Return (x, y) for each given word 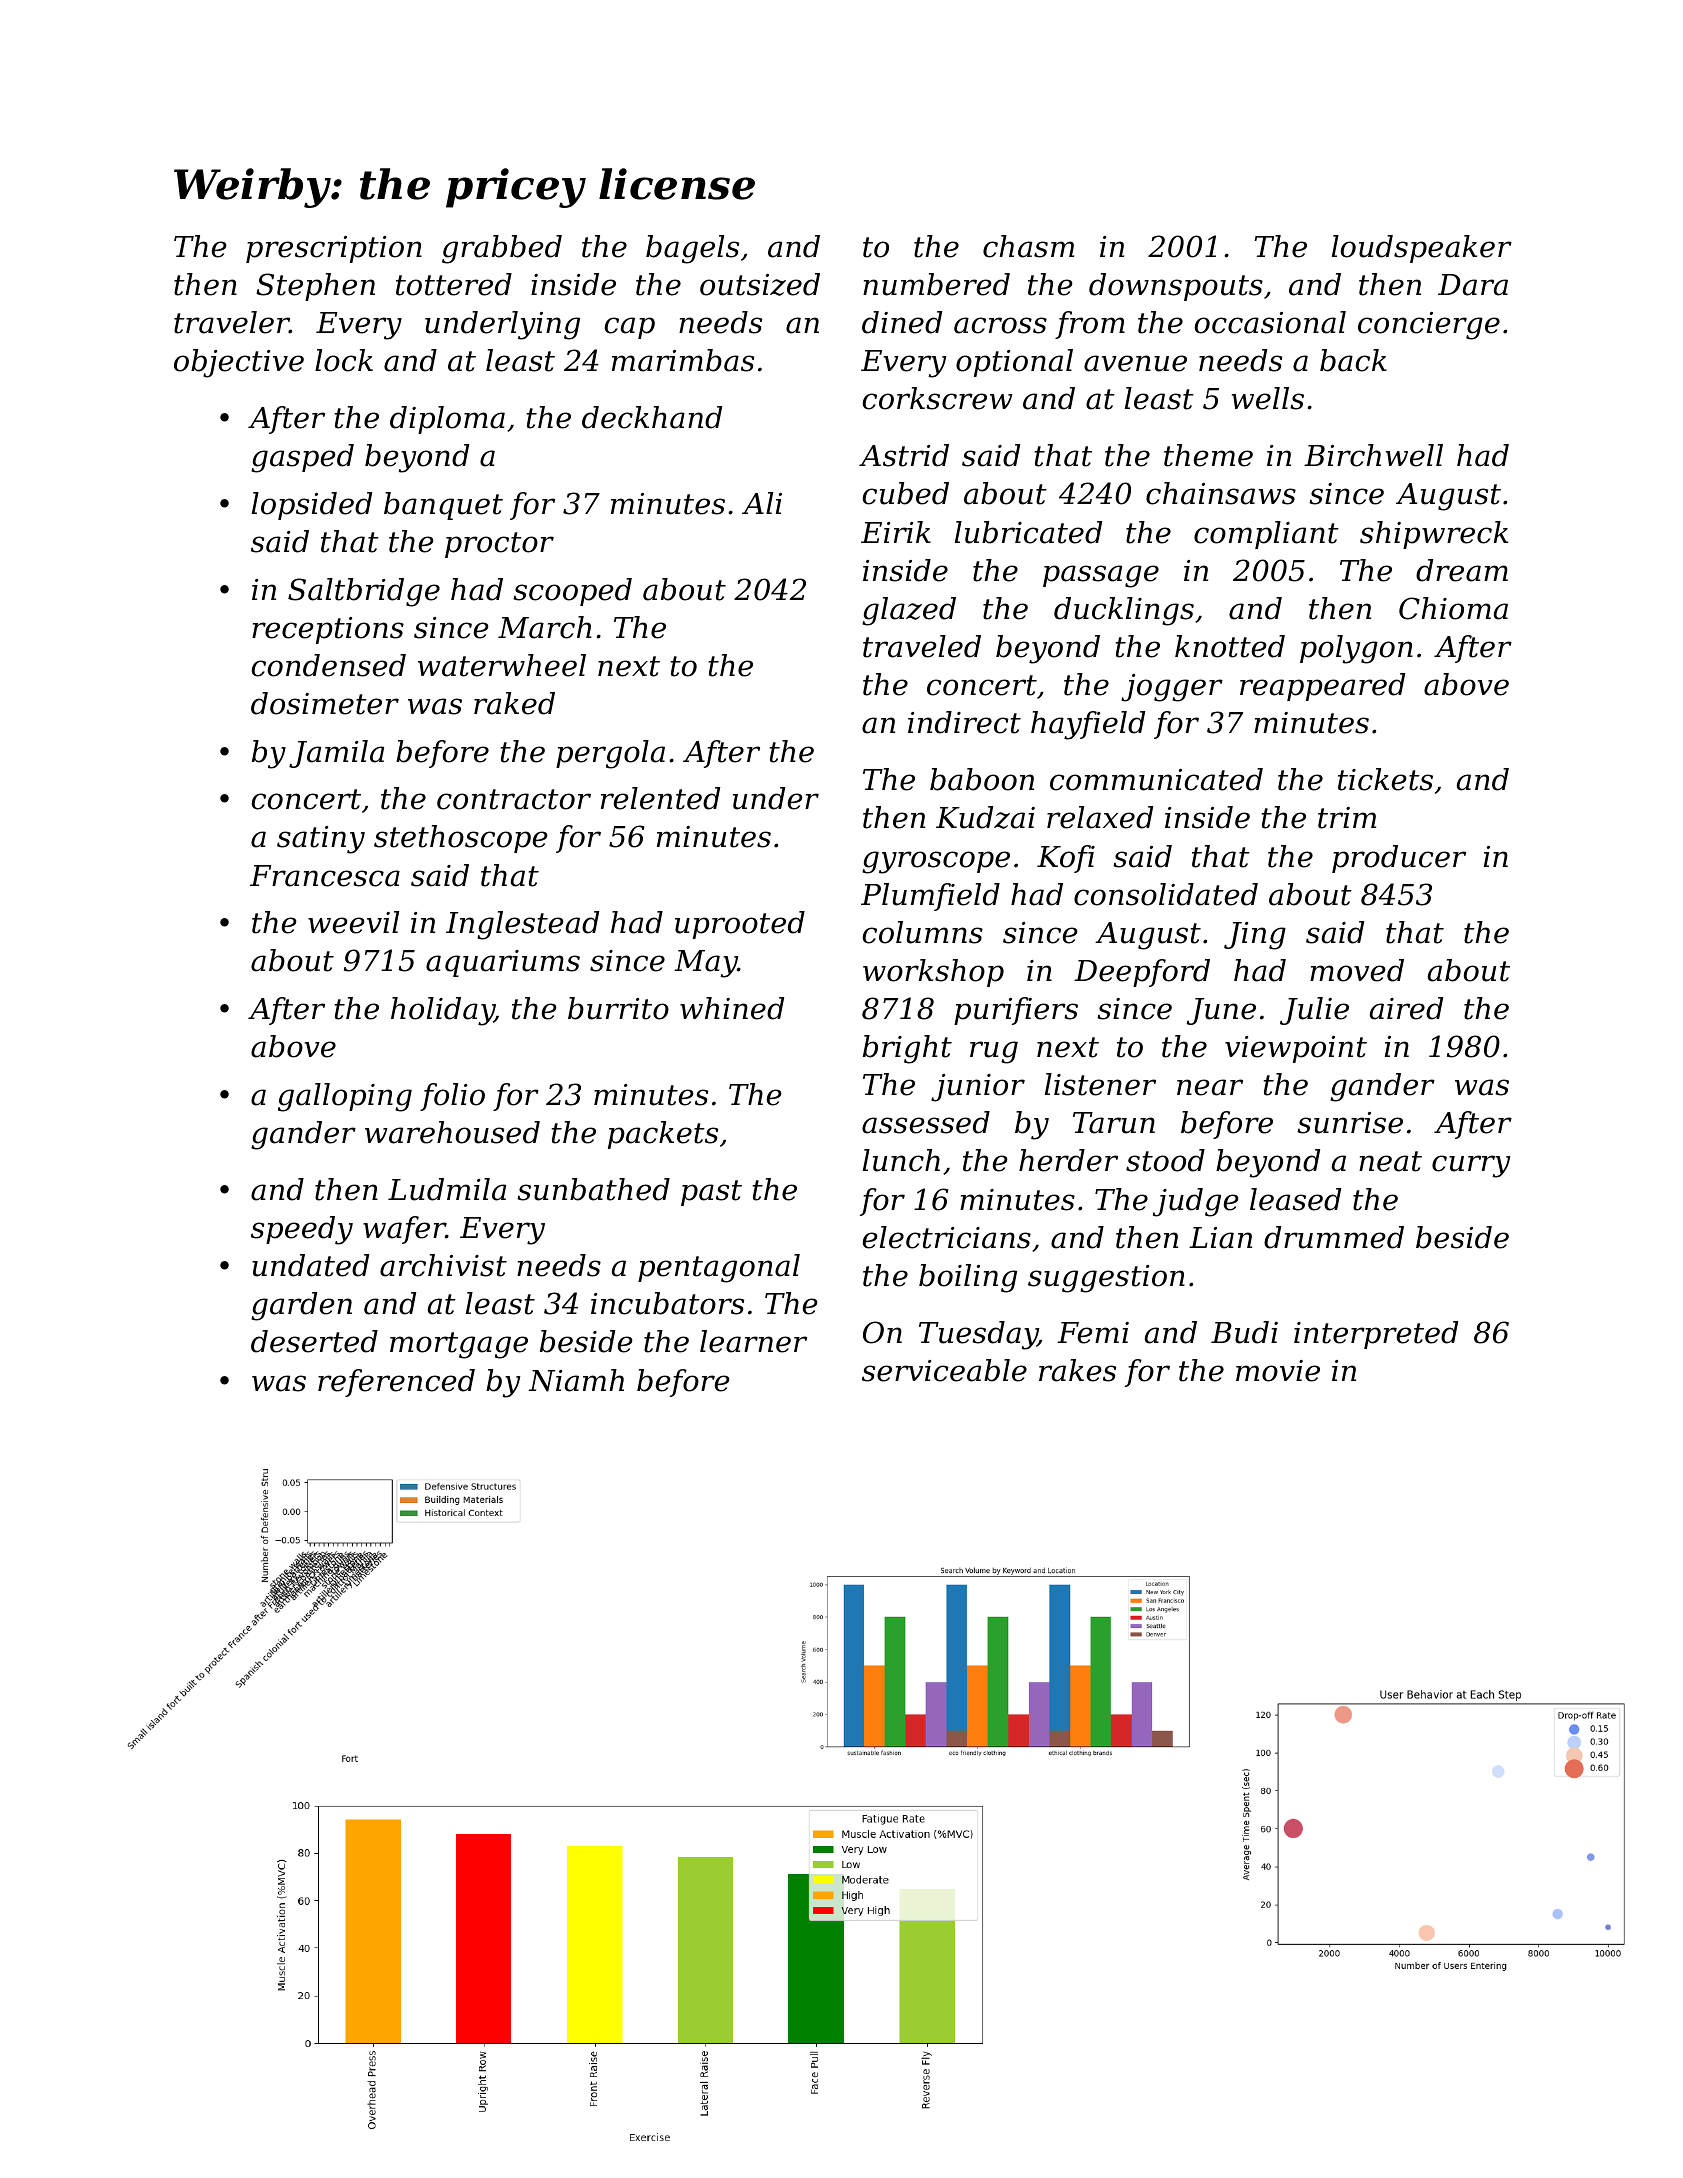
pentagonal (719, 1268)
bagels (692, 249)
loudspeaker (1422, 249)
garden (301, 1306)
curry (1471, 1166)
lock (344, 360)
